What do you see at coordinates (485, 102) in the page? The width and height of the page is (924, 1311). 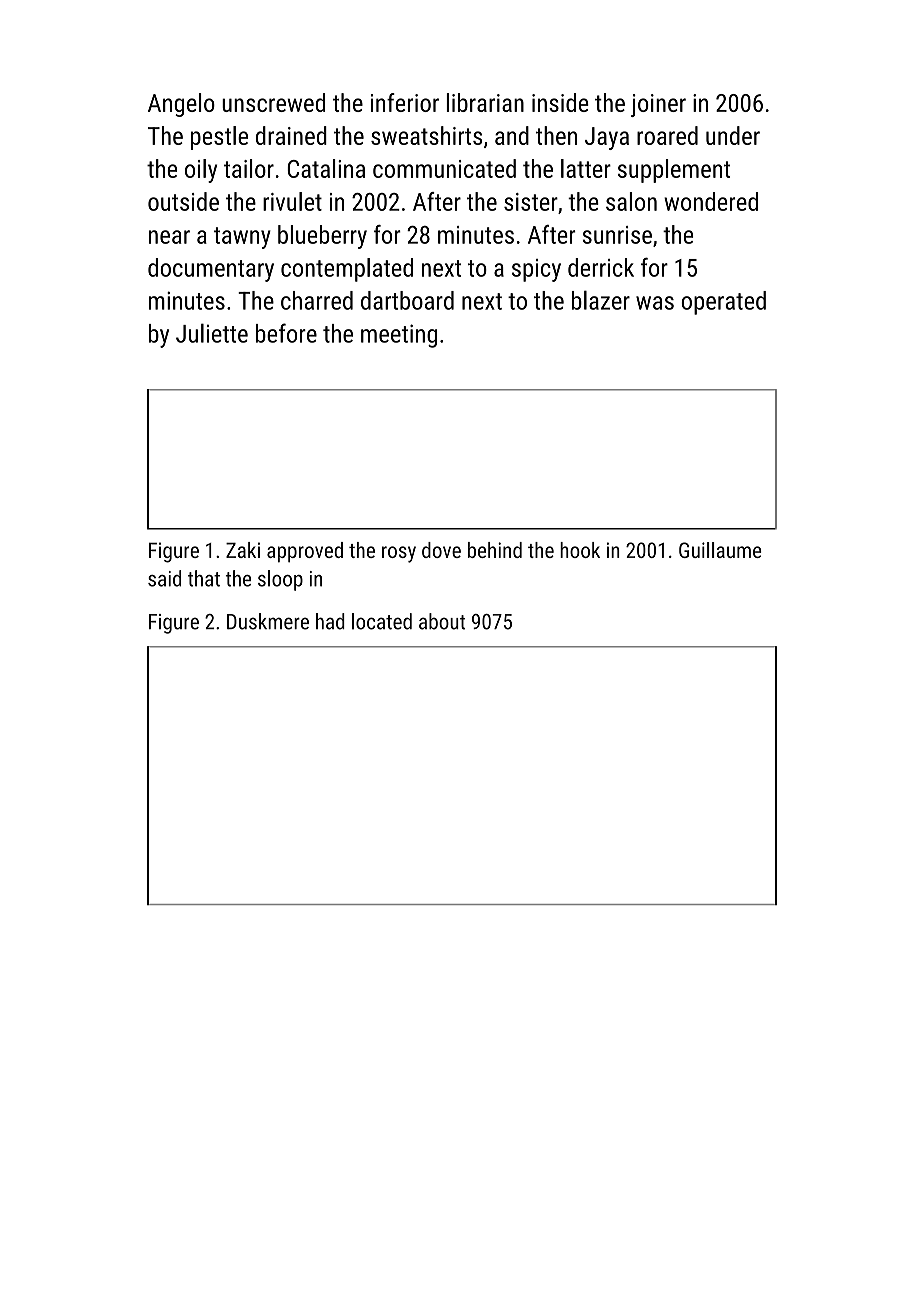 I see `librarian` at bounding box center [485, 102].
